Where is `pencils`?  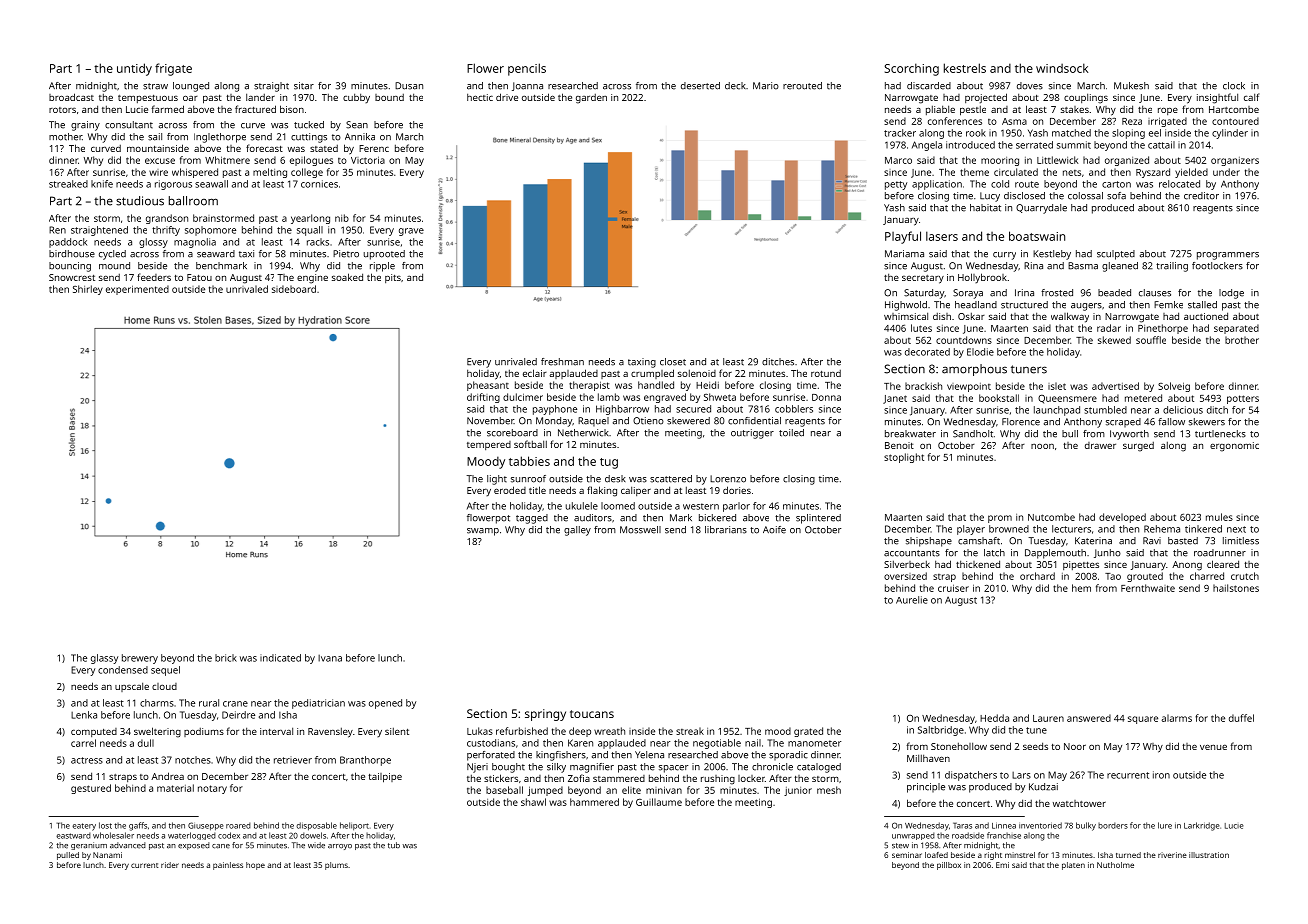
pencils is located at coordinates (527, 69).
